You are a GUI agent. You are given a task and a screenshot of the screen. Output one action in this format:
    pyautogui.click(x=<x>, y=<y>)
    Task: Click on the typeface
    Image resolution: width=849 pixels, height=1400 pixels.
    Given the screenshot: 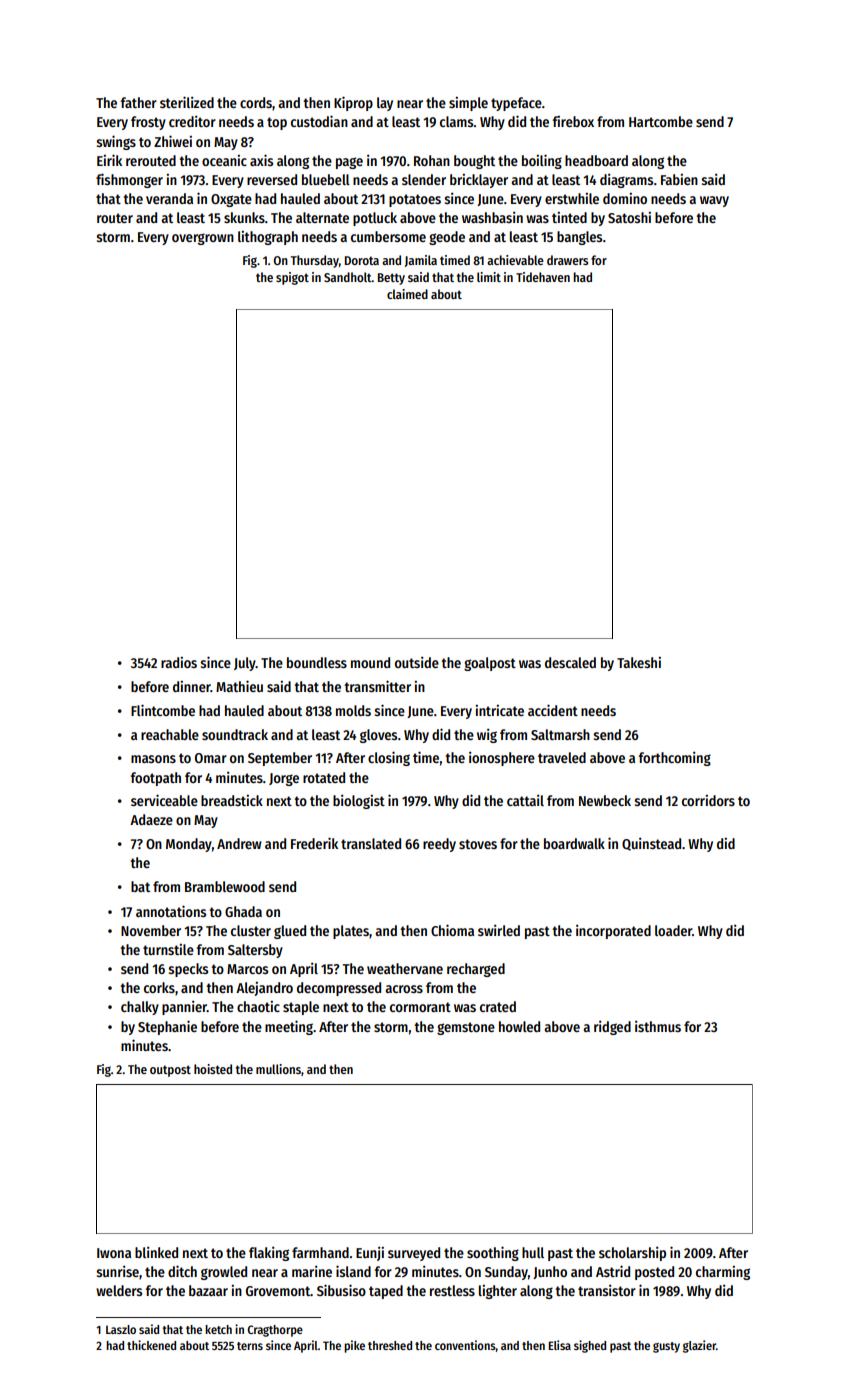 What is the action you would take?
    pyautogui.click(x=516, y=104)
